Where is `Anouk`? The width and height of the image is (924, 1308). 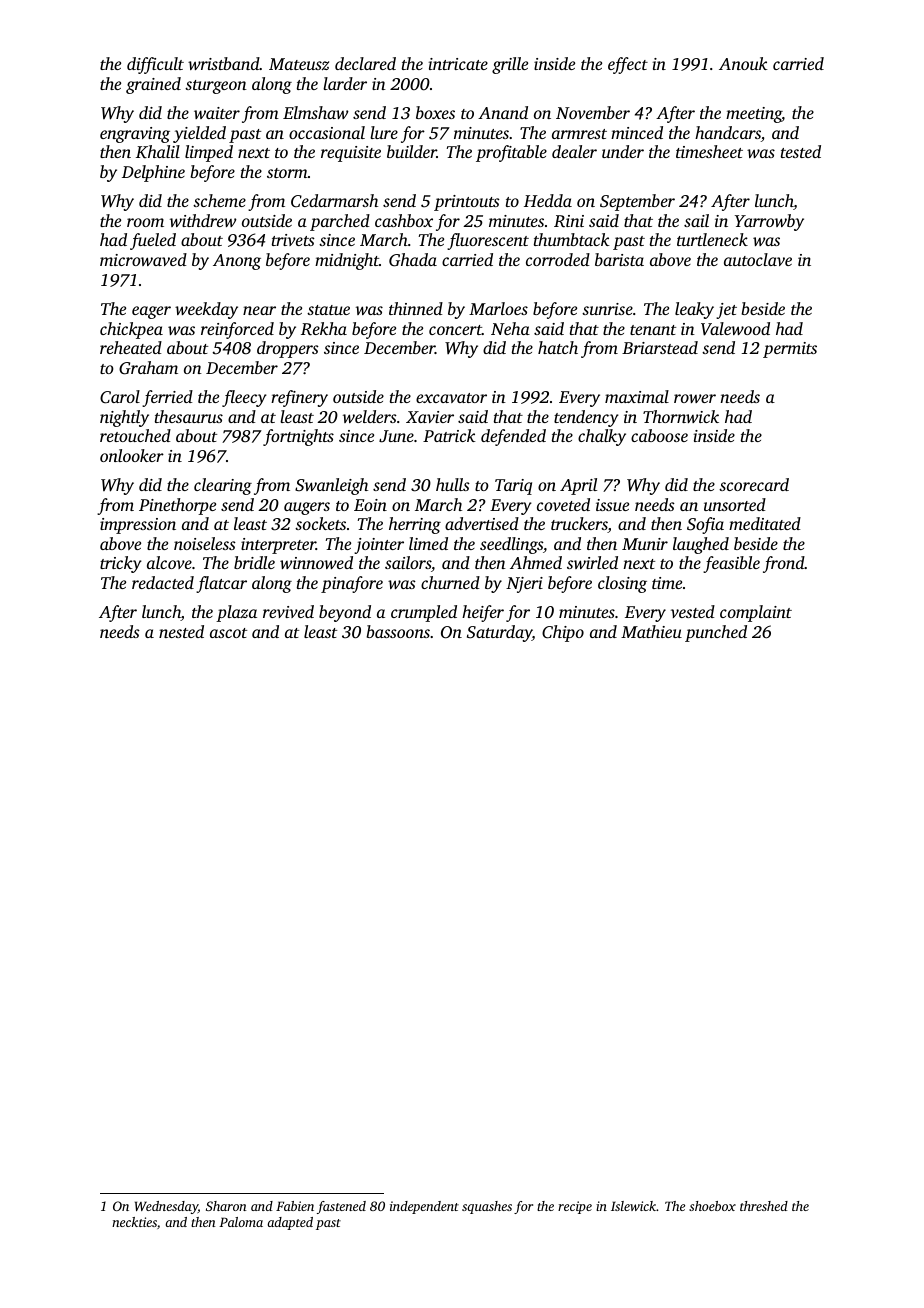
Anouk is located at coordinates (743, 63).
